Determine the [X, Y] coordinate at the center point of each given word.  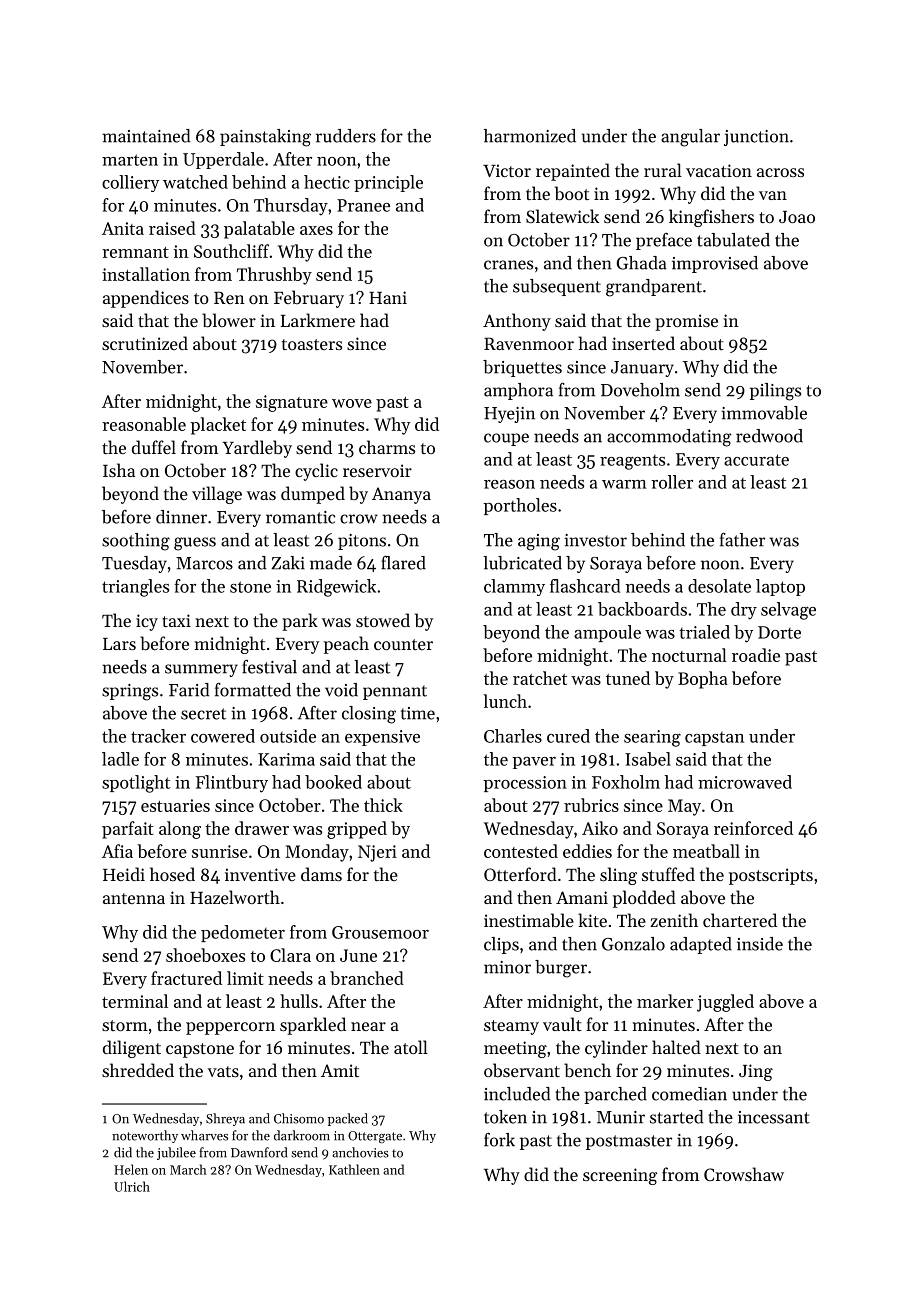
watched [195, 182]
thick [383, 805]
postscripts [771, 876]
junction [756, 138]
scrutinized [145, 343]
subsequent [557, 287]
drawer [262, 828]
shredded [138, 1070]
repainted [573, 172]
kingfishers [711, 218]
